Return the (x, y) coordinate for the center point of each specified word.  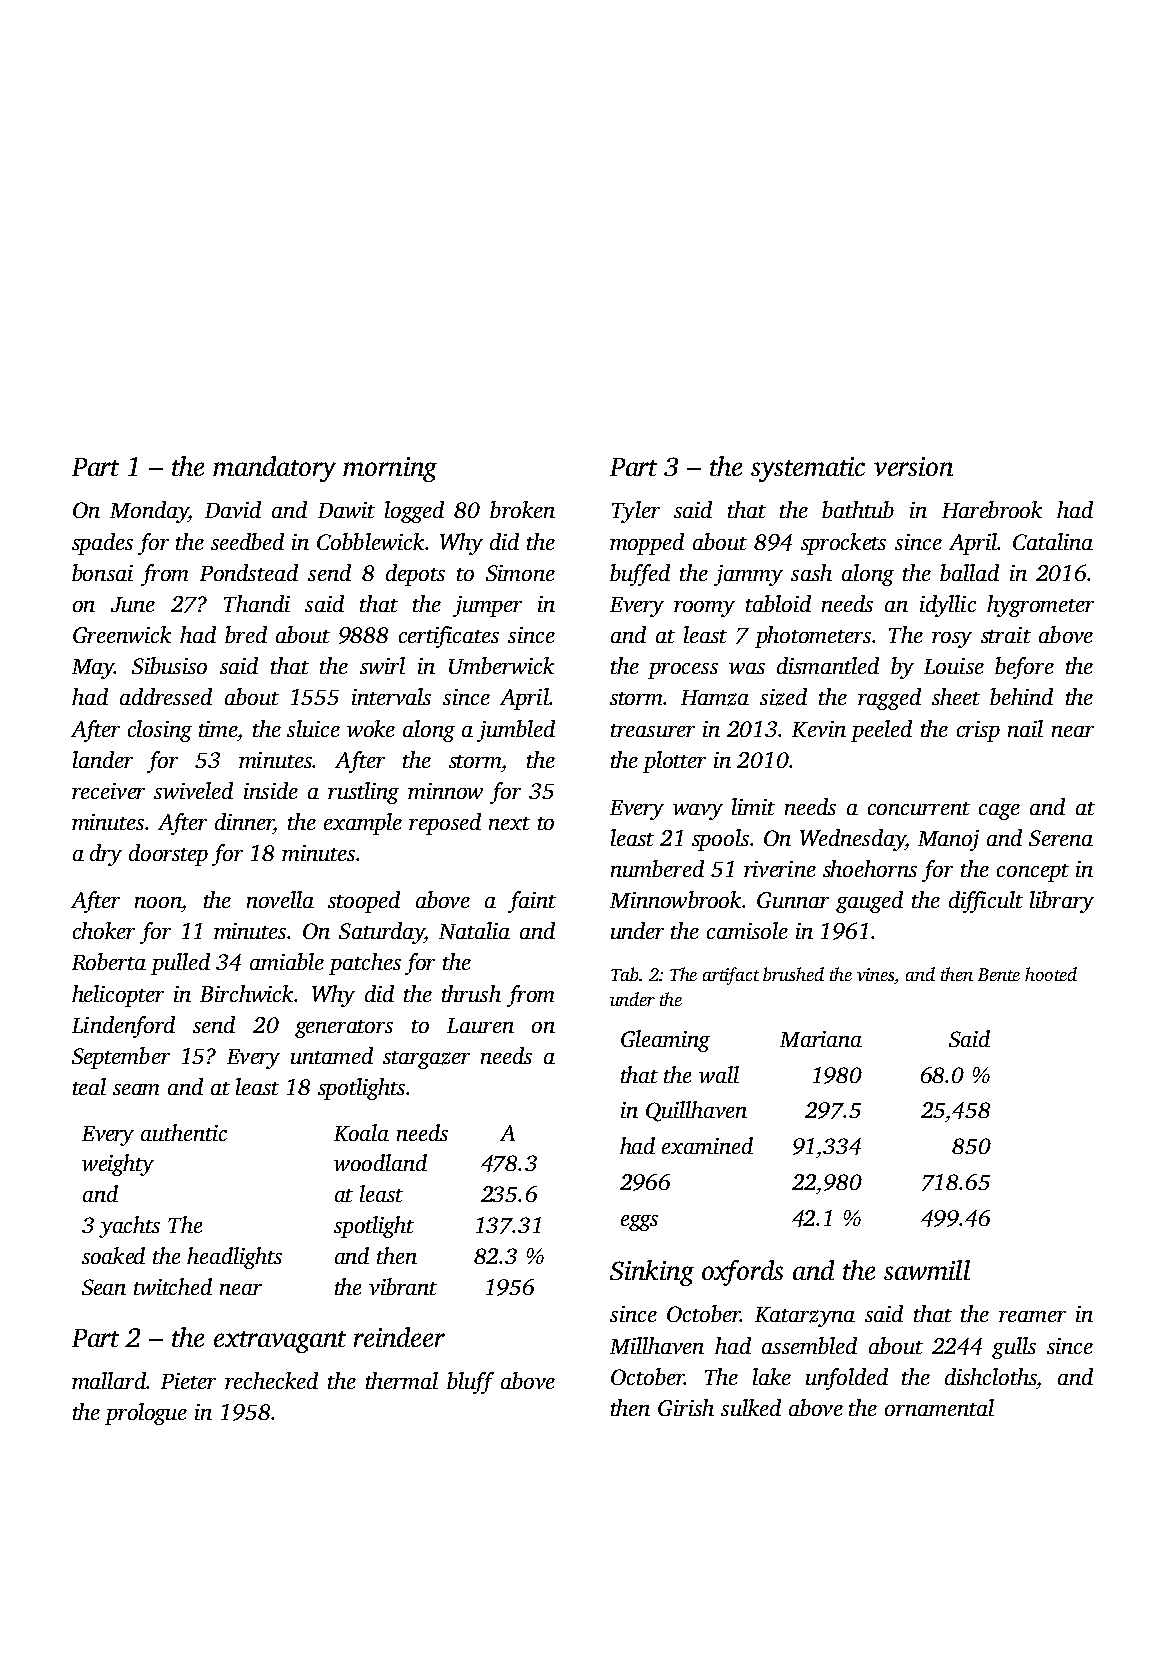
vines (876, 976)
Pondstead (249, 572)
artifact (731, 976)
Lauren (480, 1025)
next (509, 823)
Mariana (821, 1039)
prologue (146, 1414)
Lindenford (123, 1027)
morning (390, 469)
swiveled (193, 790)
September (121, 1058)
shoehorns (870, 868)
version (913, 466)
